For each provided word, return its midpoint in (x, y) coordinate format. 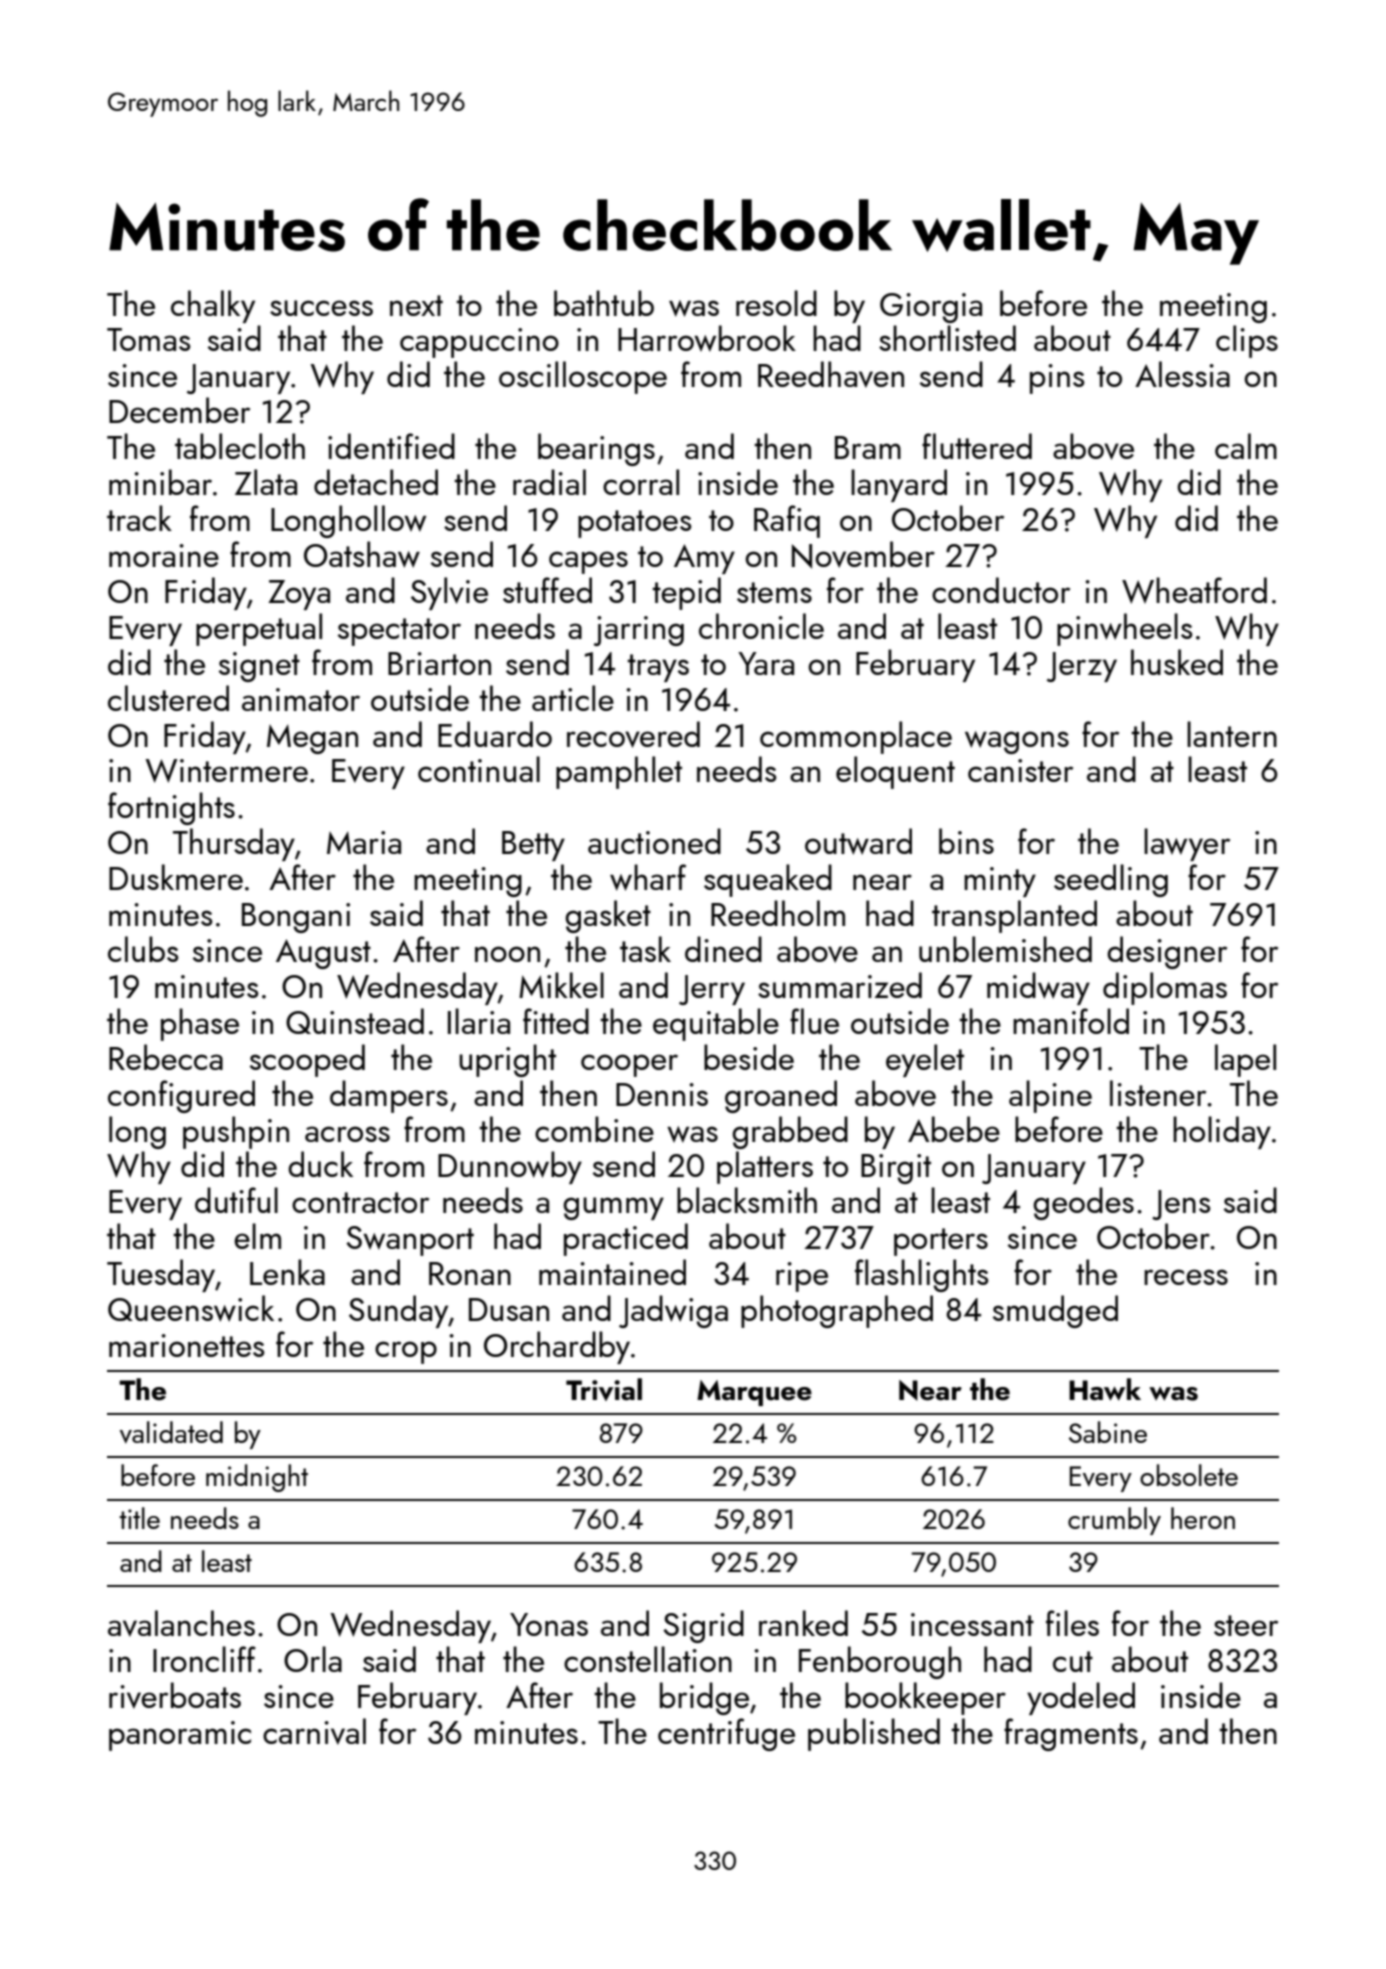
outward (858, 841)
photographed (837, 1311)
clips (1247, 341)
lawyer (1187, 844)
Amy (704, 559)
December (179, 410)
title (139, 1518)
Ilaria (479, 1021)
